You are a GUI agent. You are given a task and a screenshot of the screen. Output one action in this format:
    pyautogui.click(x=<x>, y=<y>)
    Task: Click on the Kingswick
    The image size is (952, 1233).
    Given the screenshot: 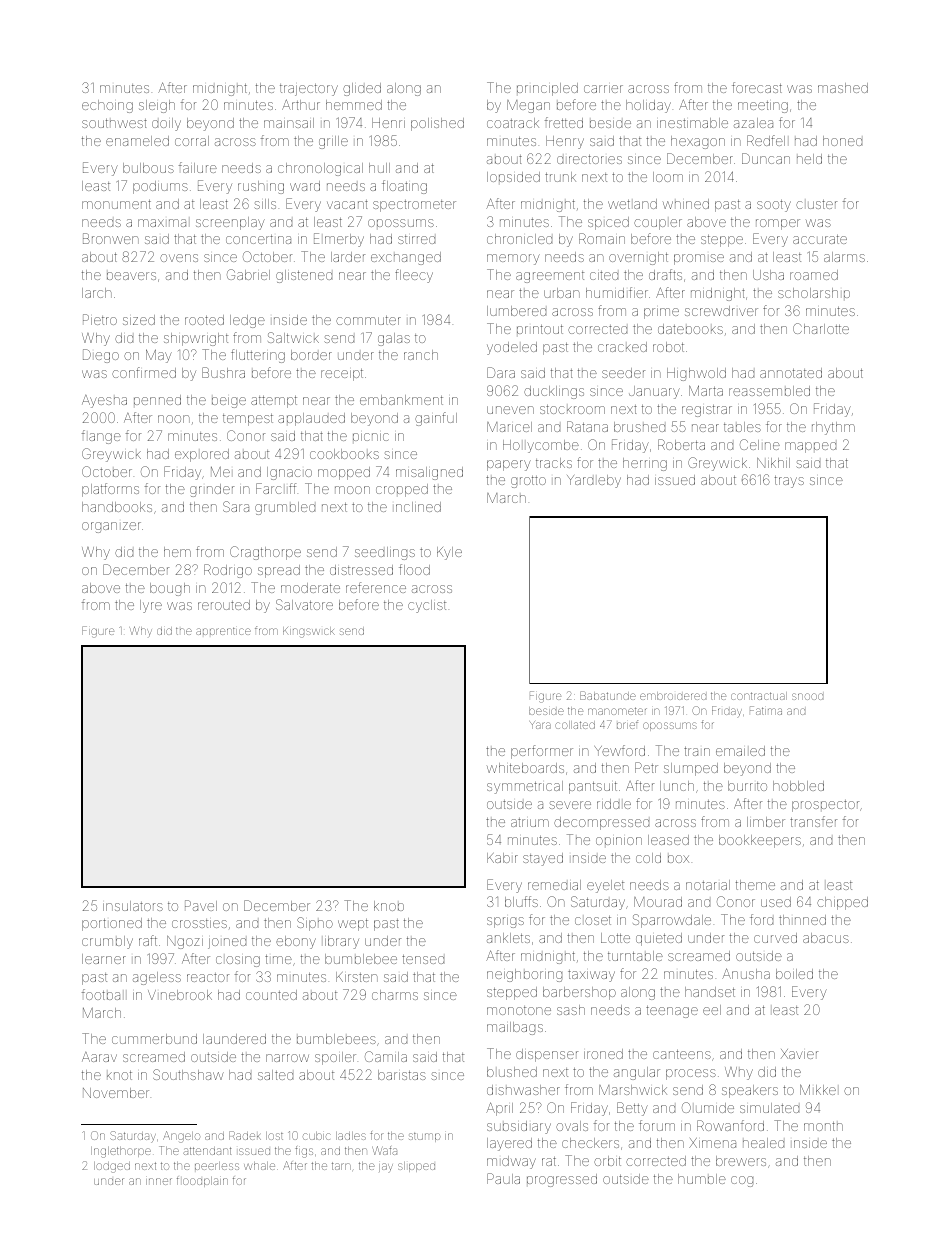 What is the action you would take?
    pyautogui.click(x=309, y=632)
